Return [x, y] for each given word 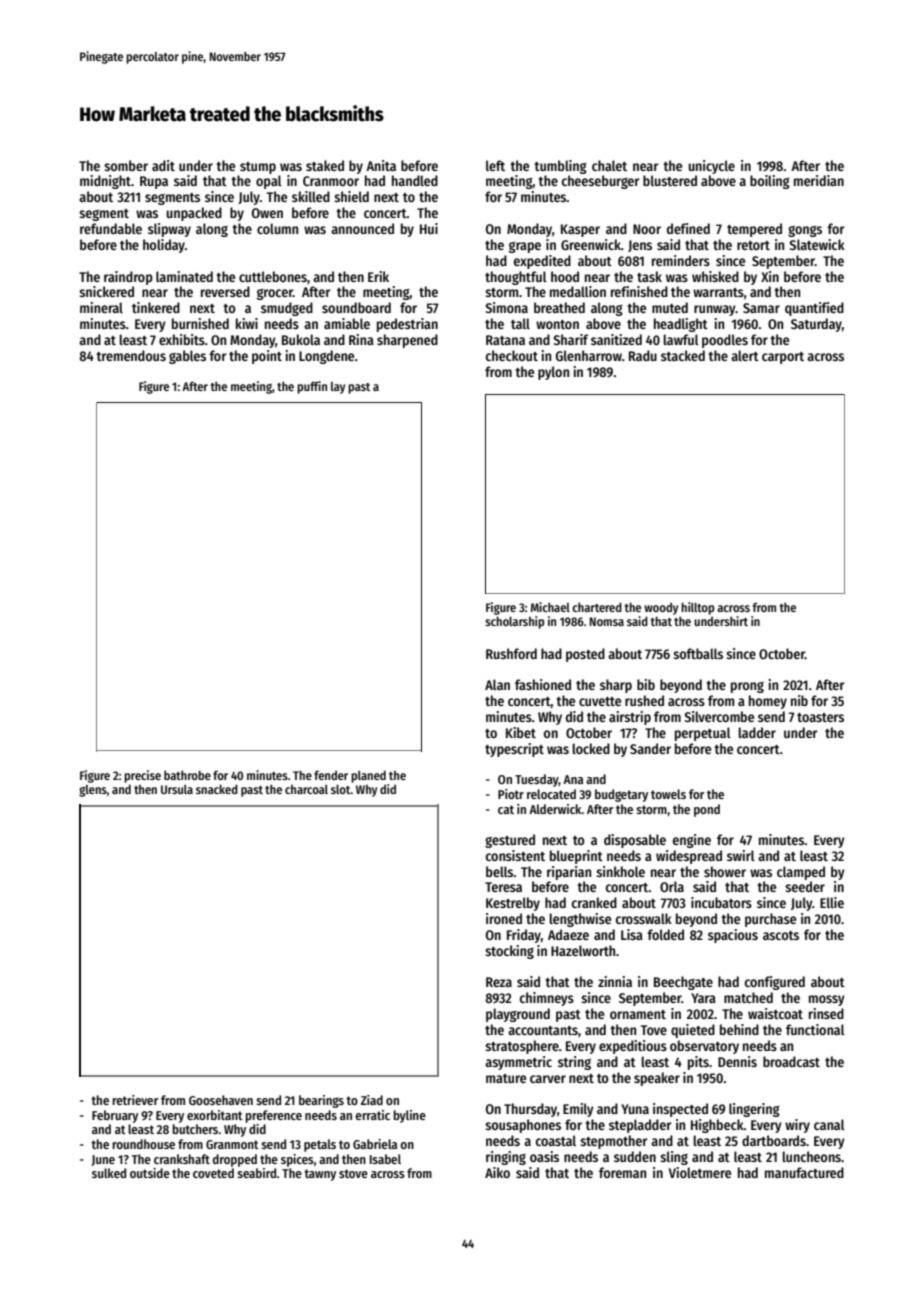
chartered [597, 607]
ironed [504, 918]
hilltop [697, 608]
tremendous [131, 355]
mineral [101, 307]
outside [150, 1173]
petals [320, 1145]
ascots [781, 935]
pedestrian [407, 325]
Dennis [737, 1061]
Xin [770, 276]
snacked [217, 789]
